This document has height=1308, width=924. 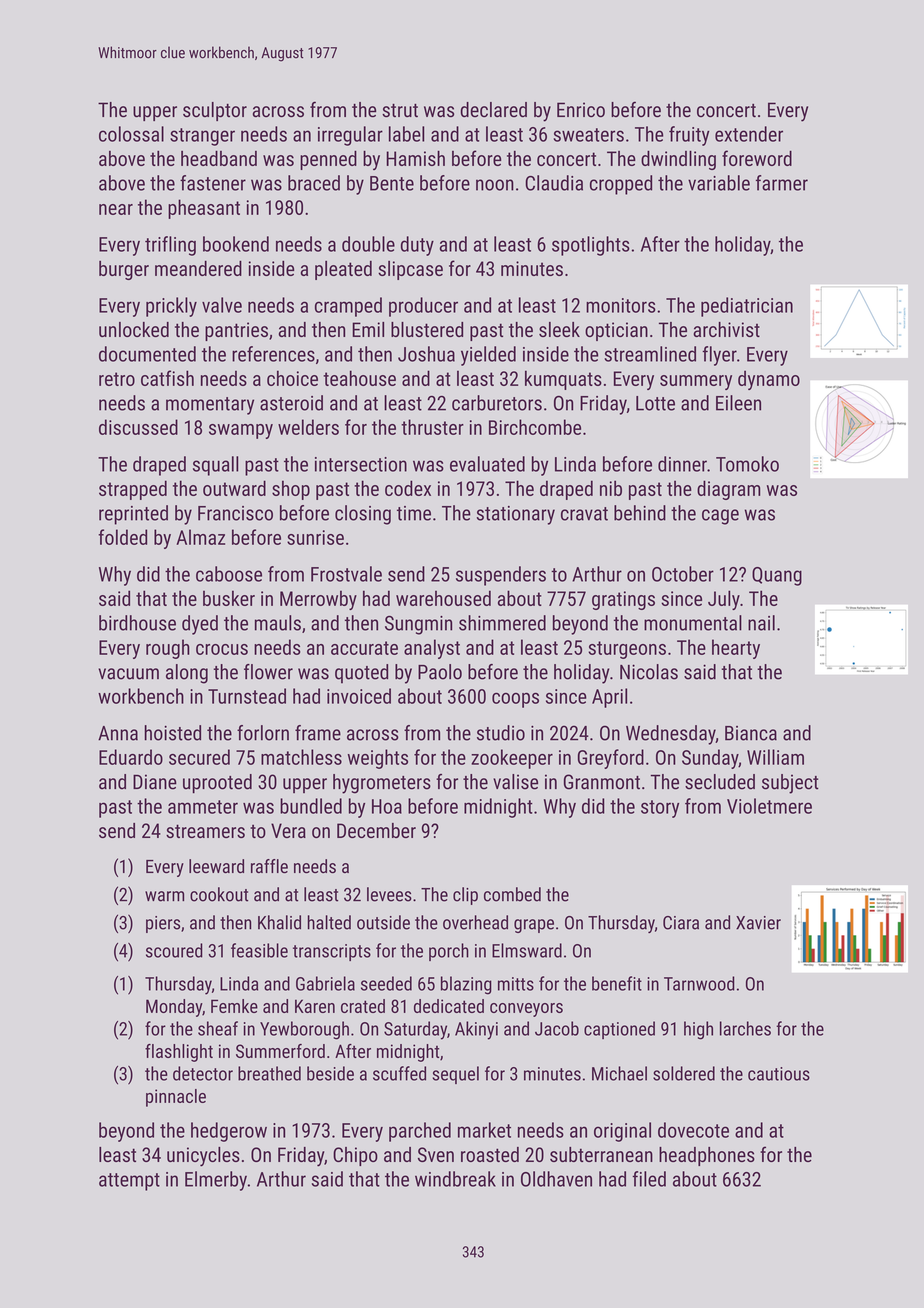 I want to click on sturgeons, so click(x=627, y=650).
